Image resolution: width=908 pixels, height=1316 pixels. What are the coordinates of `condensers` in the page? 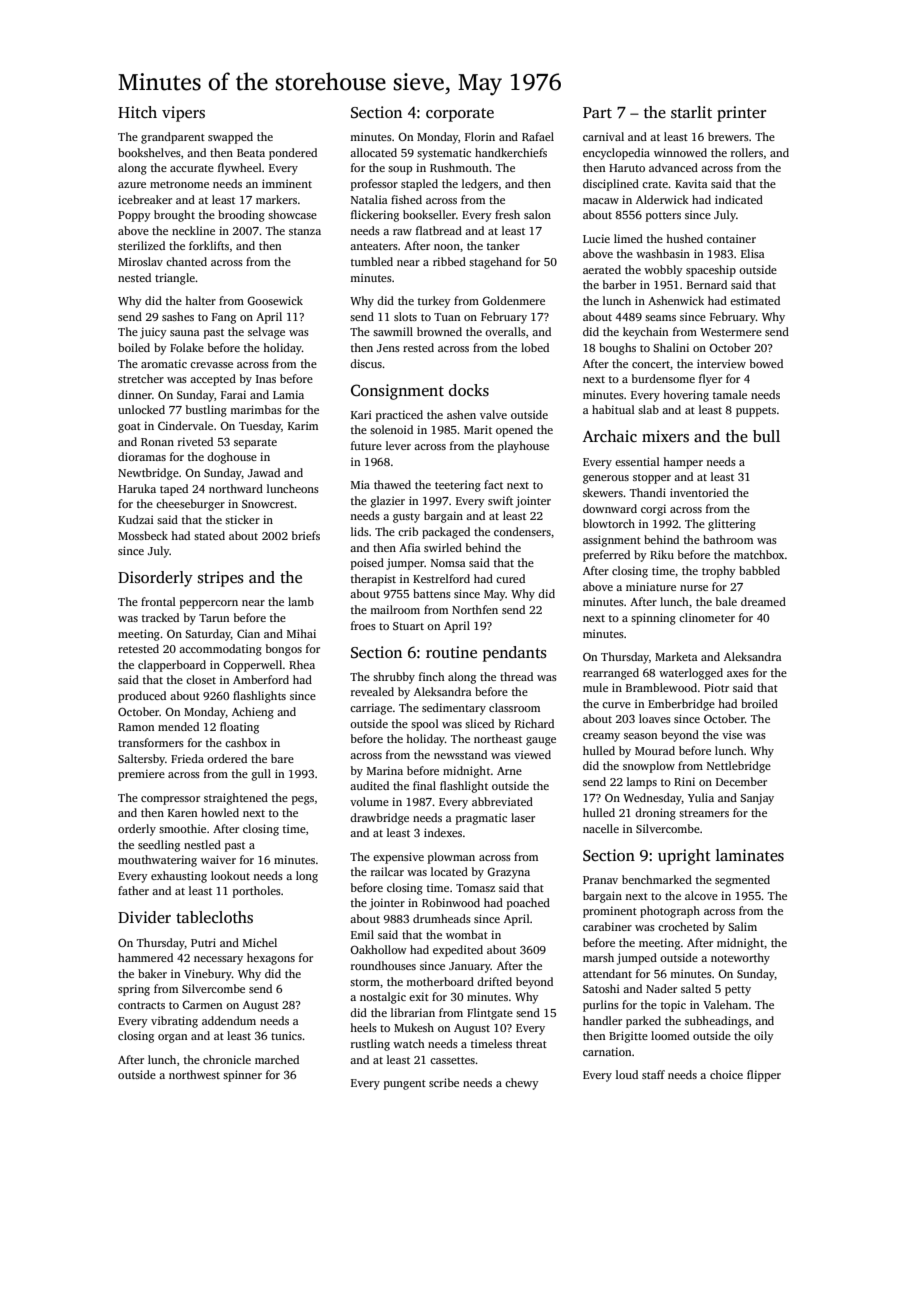 It's located at (522, 531).
